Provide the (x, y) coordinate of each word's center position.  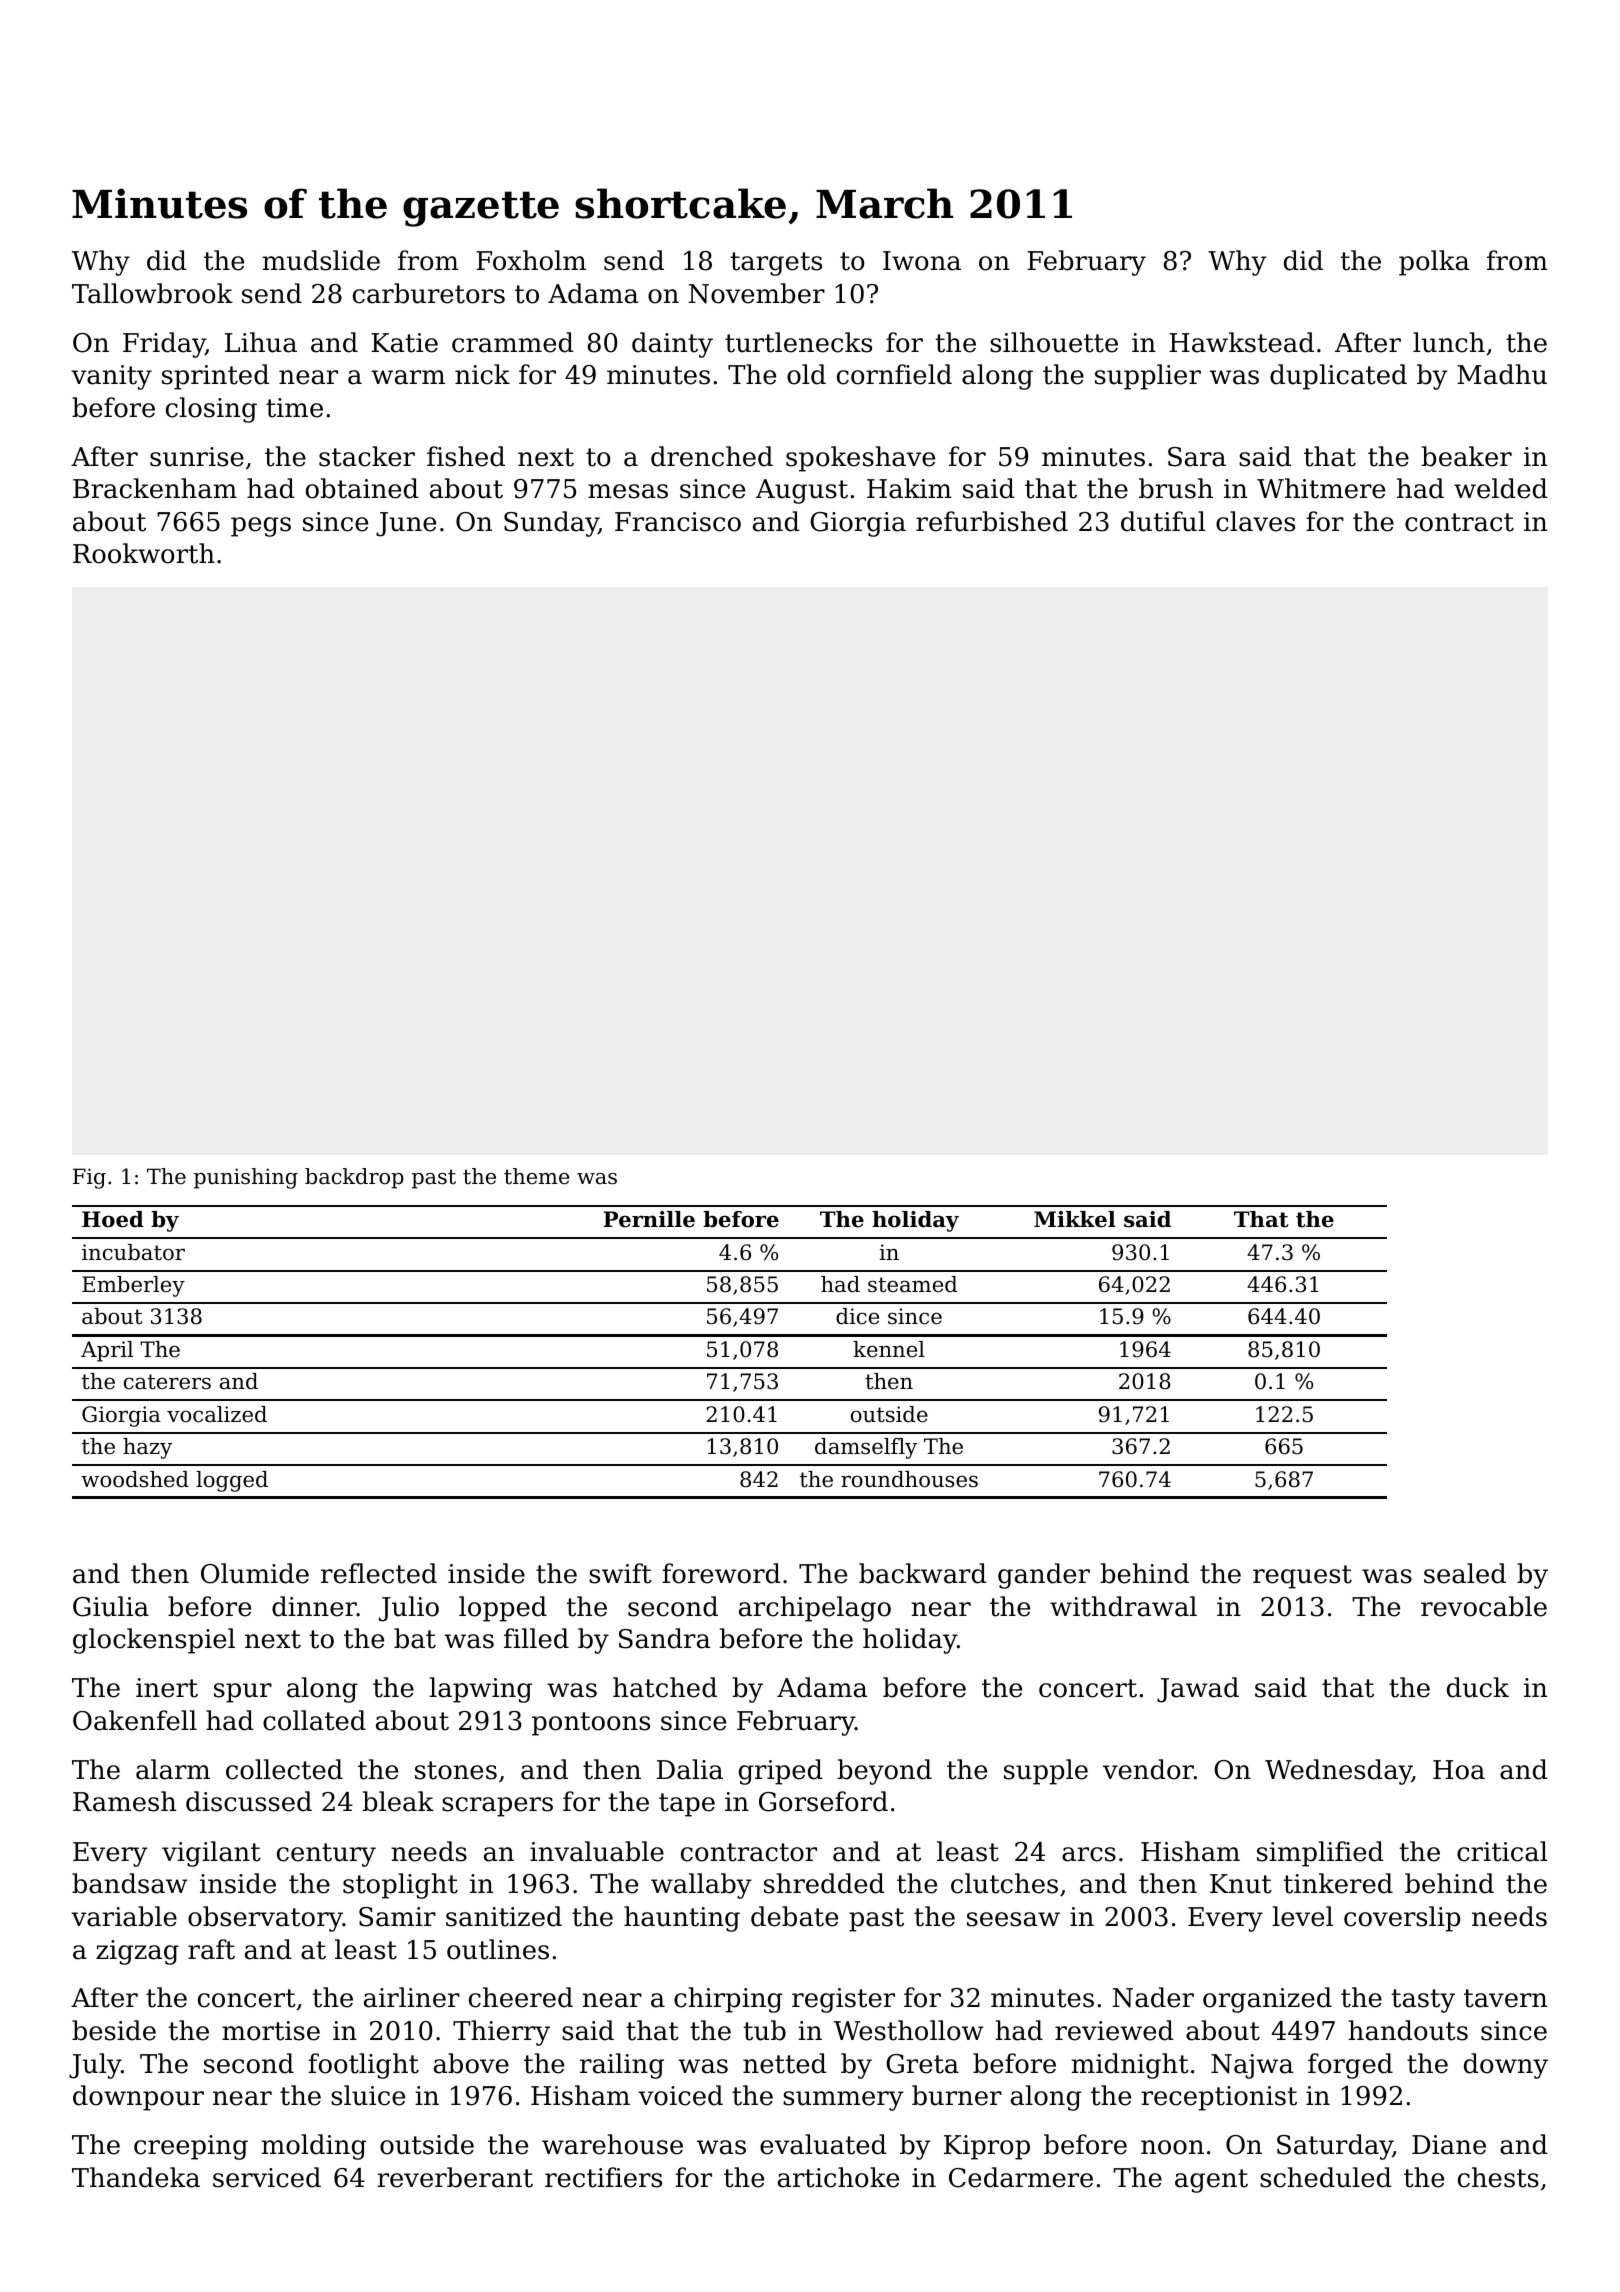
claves (1255, 521)
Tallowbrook (152, 293)
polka (1434, 263)
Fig (89, 1178)
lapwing (480, 1690)
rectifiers (603, 2177)
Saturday (1335, 2147)
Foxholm (531, 260)
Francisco (678, 522)
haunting (682, 1919)
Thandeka (136, 2177)
